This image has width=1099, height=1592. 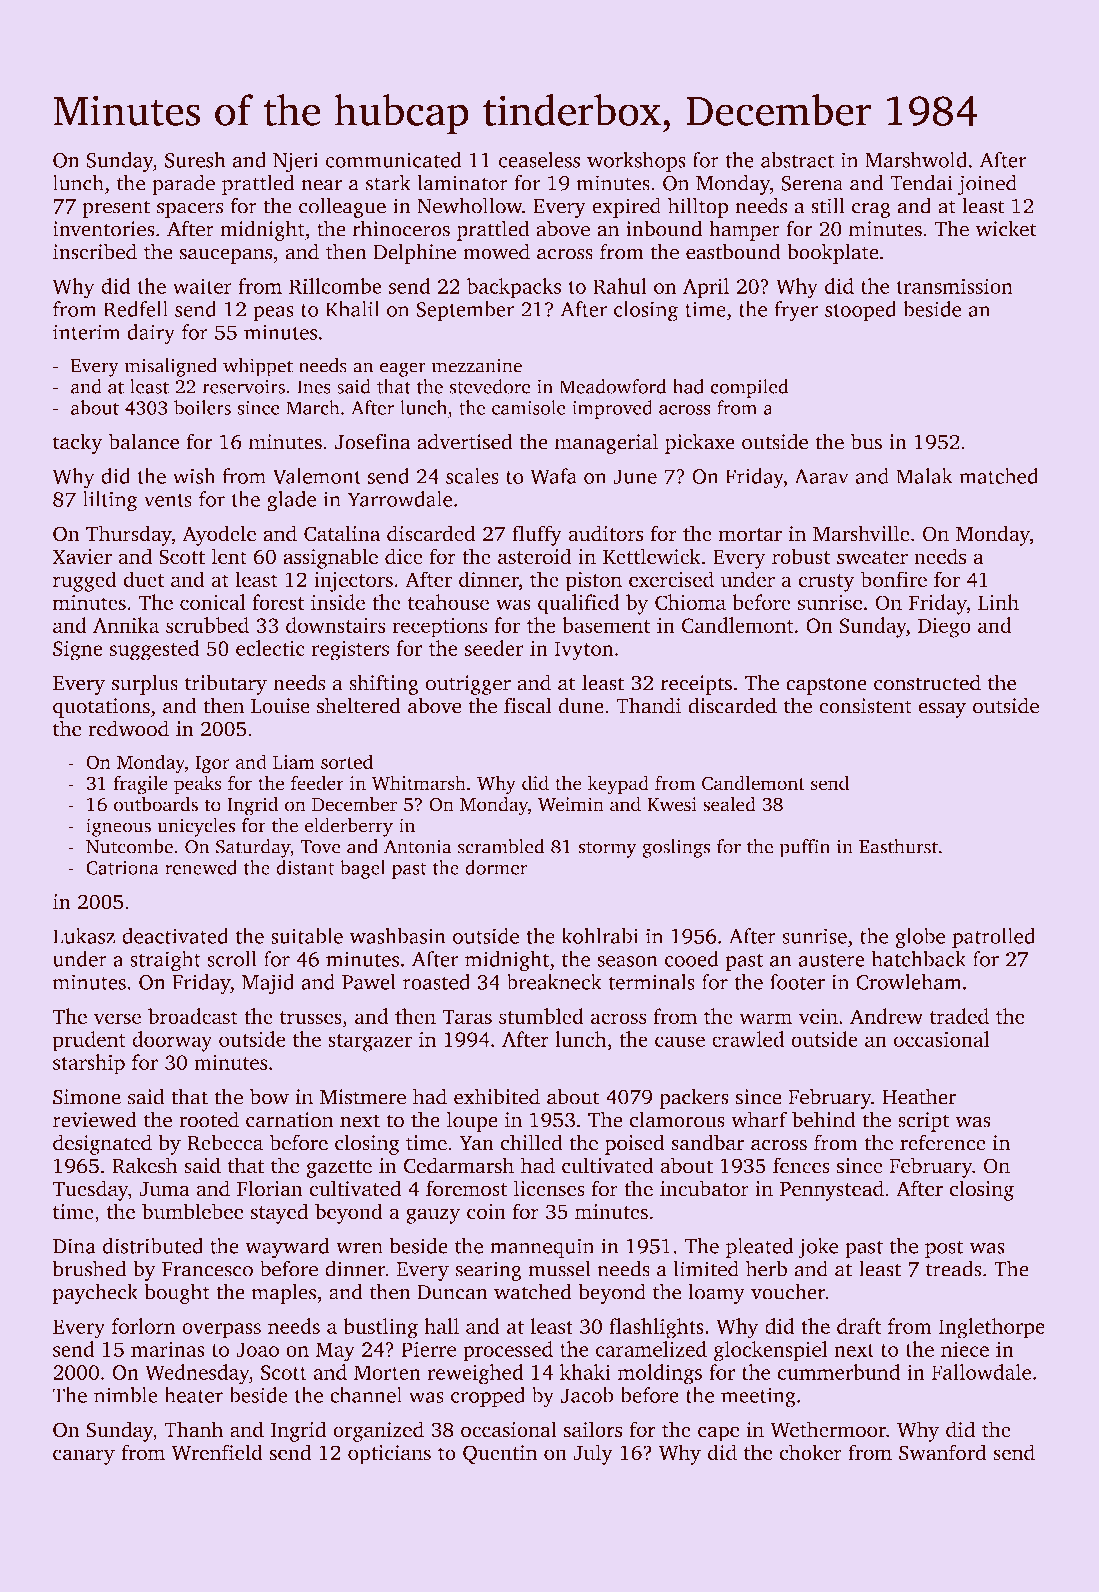 I want to click on Thanh, so click(x=193, y=1429).
